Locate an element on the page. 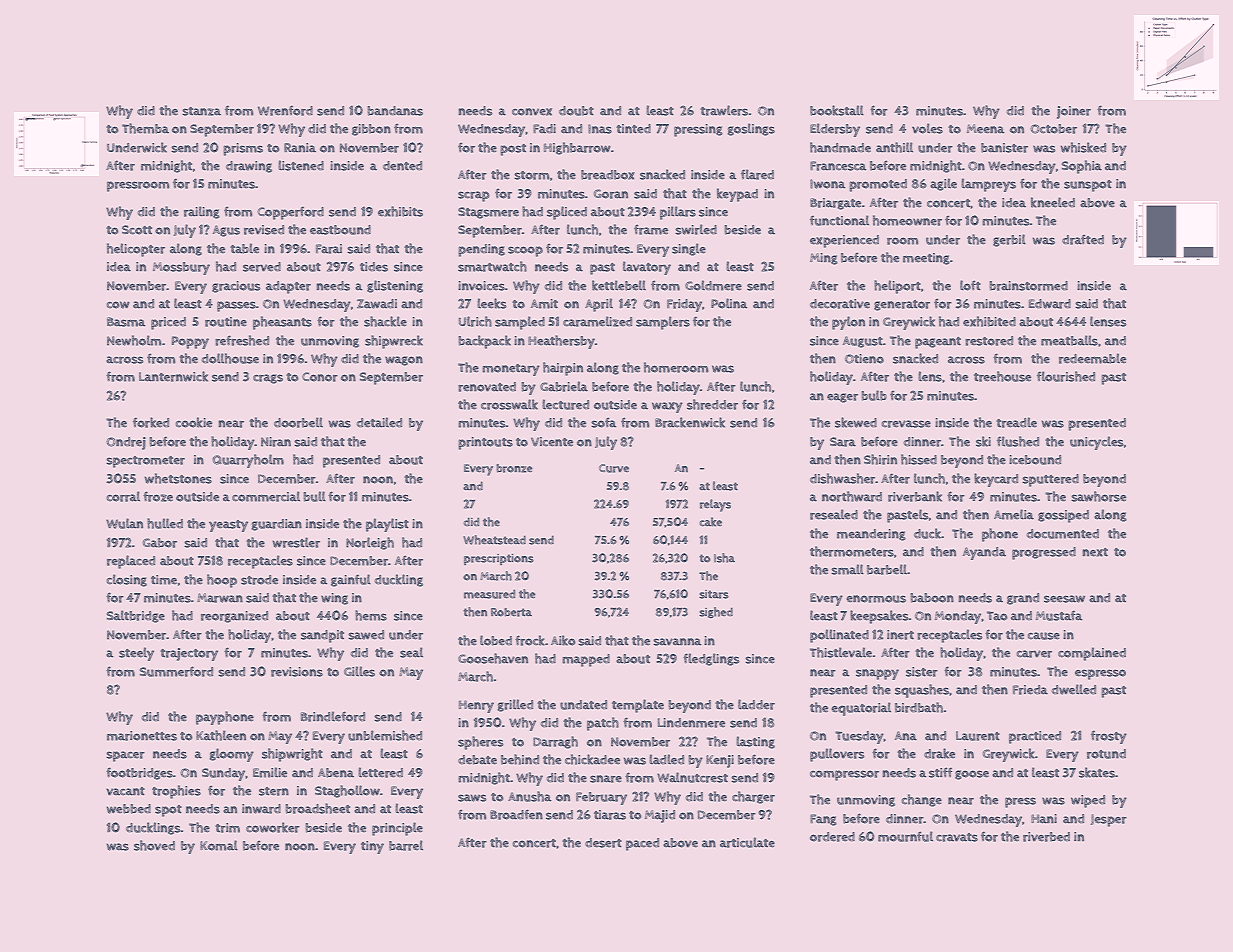 The image size is (1233, 952). prisms is located at coordinates (243, 149).
